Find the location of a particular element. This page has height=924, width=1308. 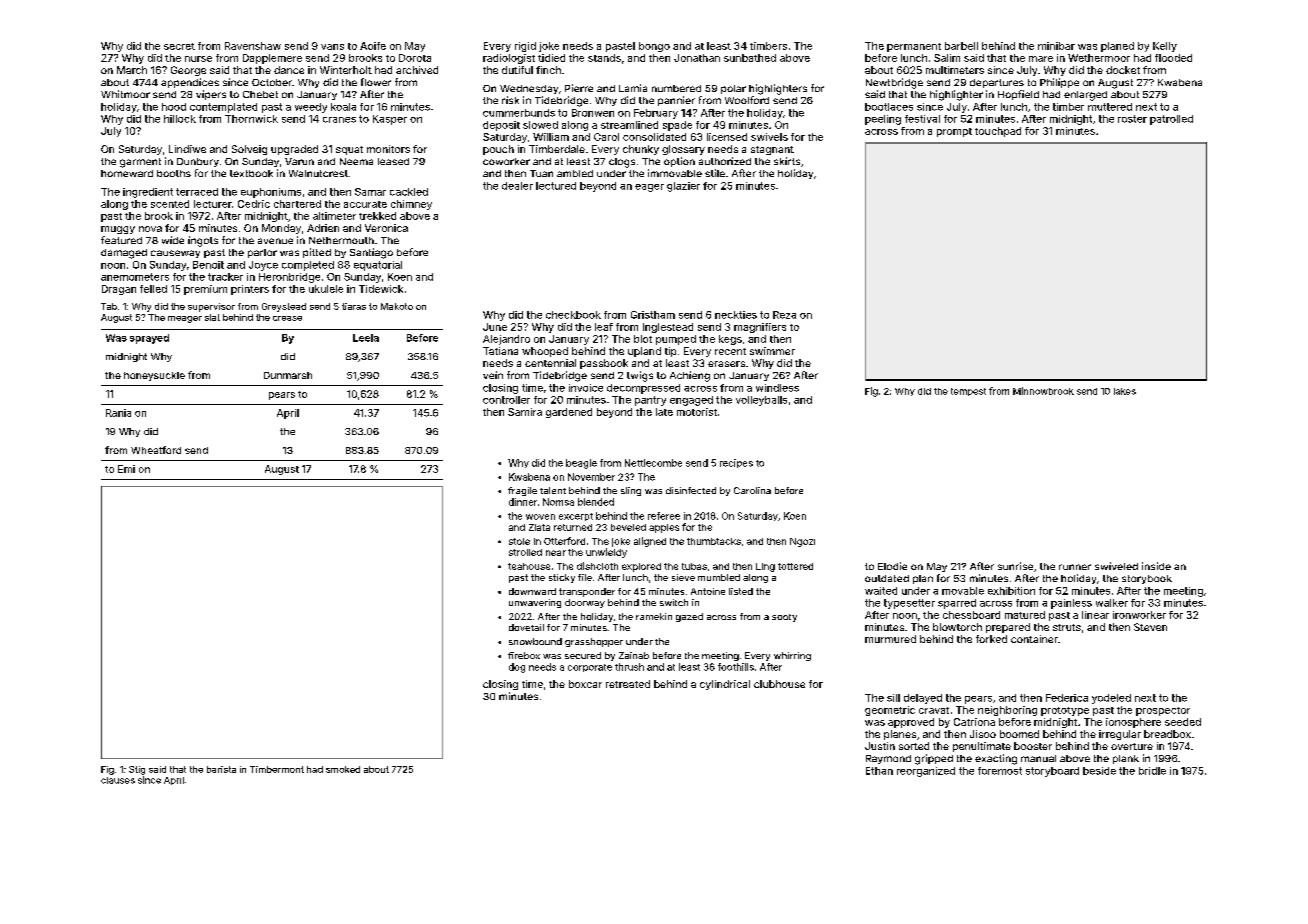

glazier is located at coordinates (683, 187).
